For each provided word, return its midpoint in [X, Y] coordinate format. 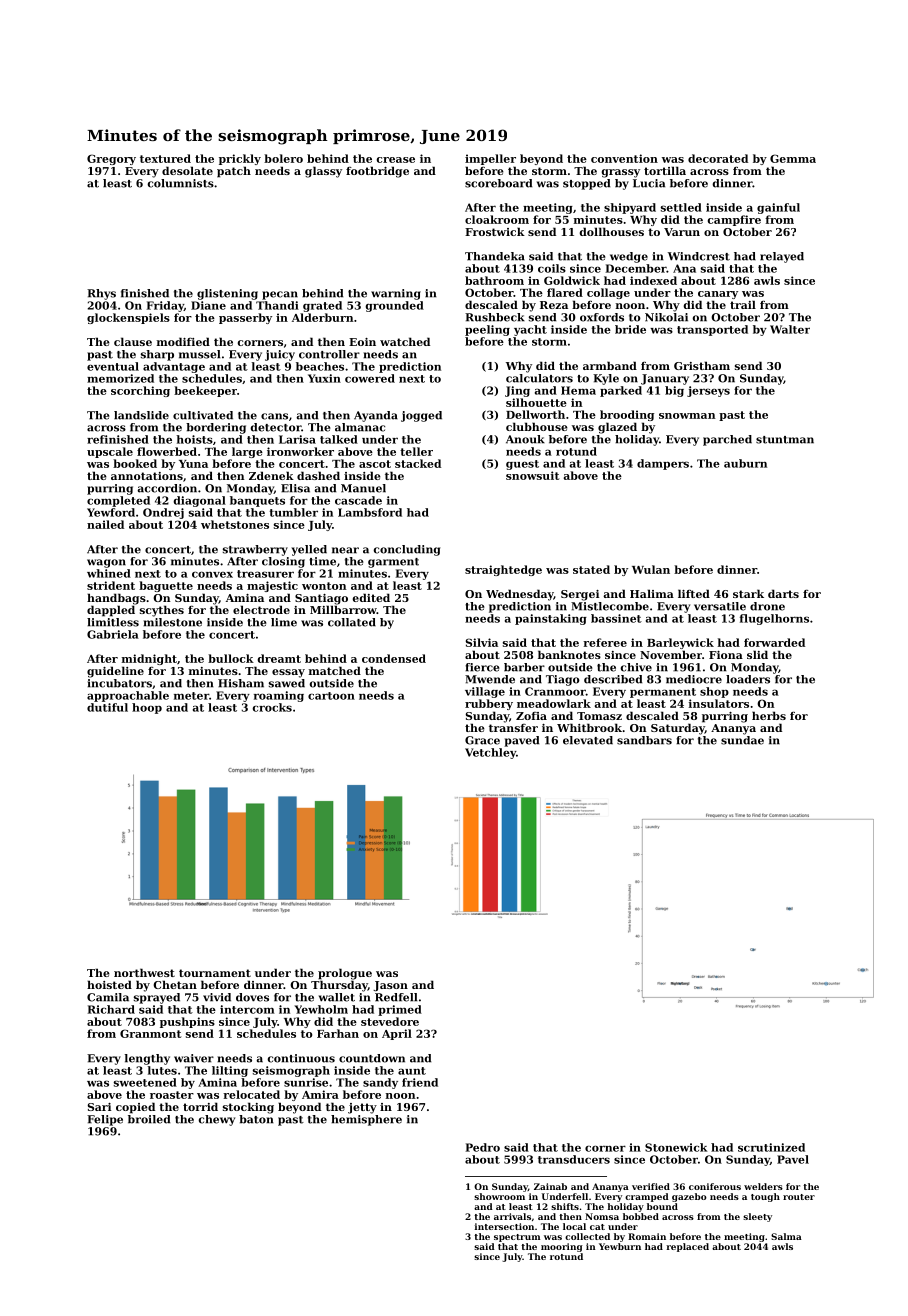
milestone [173, 622]
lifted [694, 593]
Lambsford [370, 512]
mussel [199, 354]
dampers [663, 464]
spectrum [517, 1238]
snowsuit [533, 475]
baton [256, 1119]
